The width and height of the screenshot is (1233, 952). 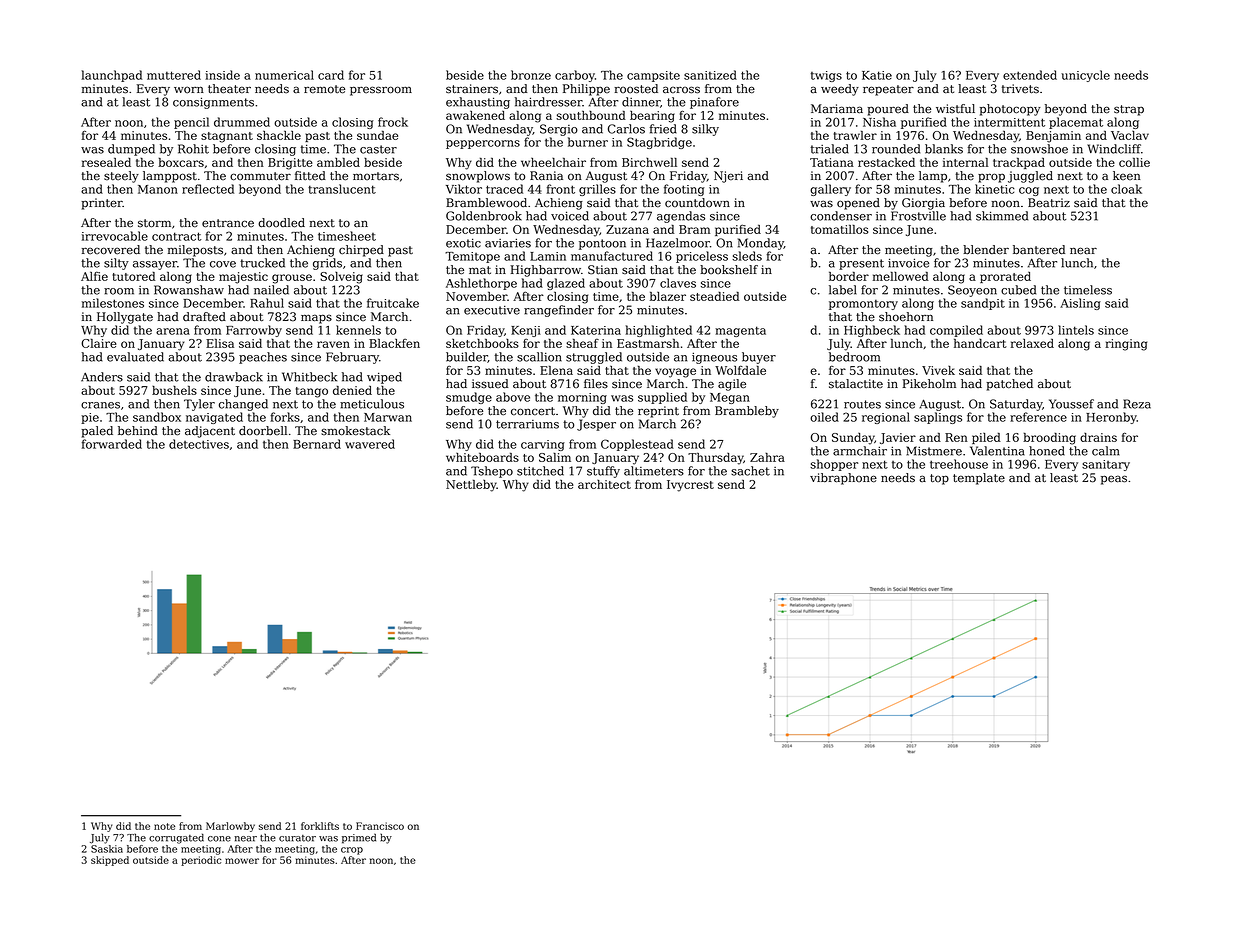 I want to click on Carlos, so click(x=626, y=129).
